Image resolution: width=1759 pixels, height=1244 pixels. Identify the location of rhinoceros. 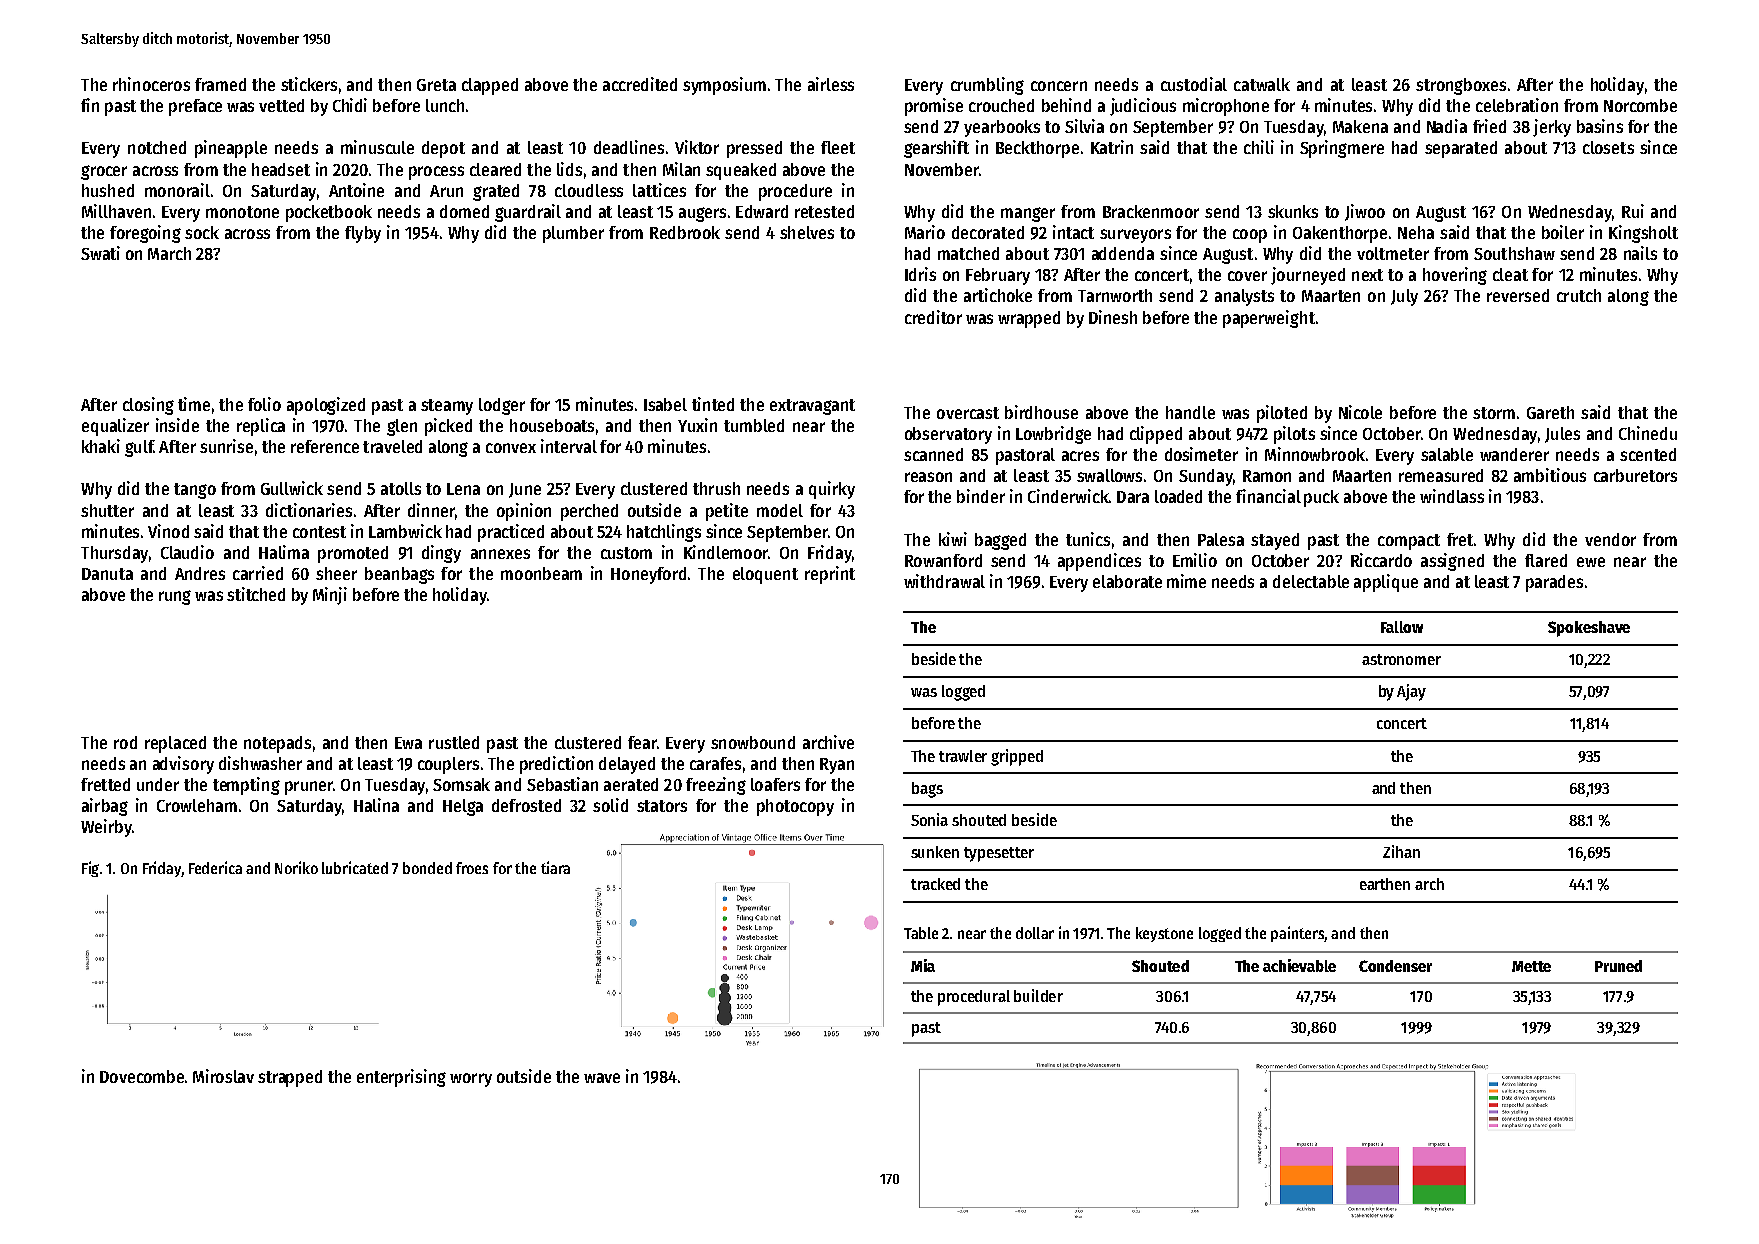
(151, 84).
